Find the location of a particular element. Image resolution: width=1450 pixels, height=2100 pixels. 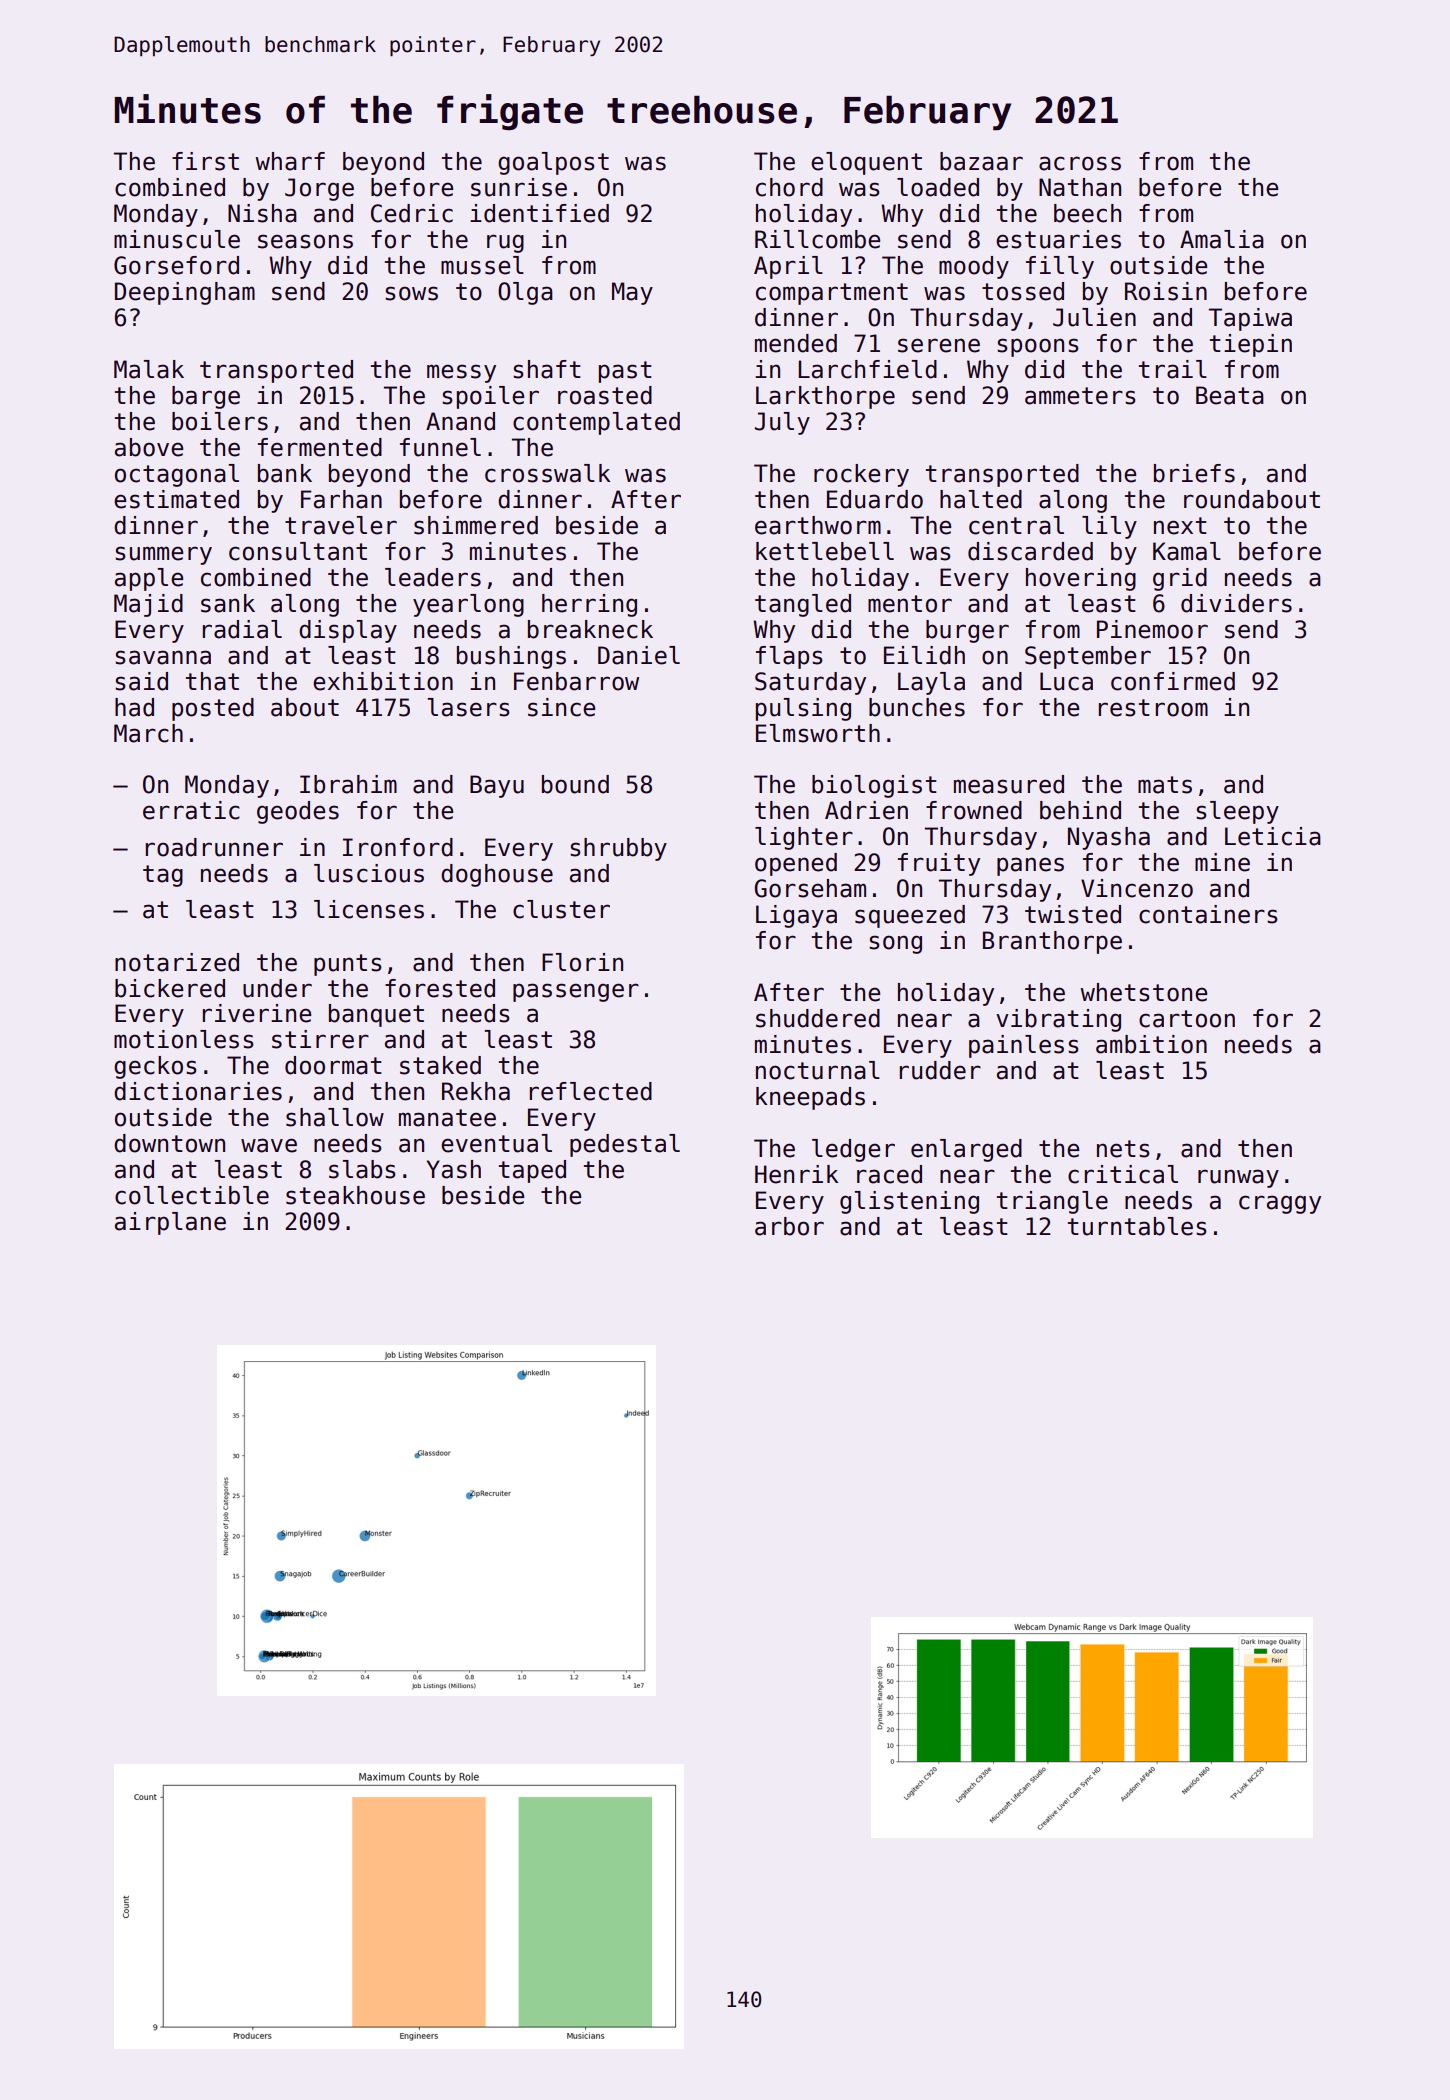

lasers is located at coordinates (469, 707).
